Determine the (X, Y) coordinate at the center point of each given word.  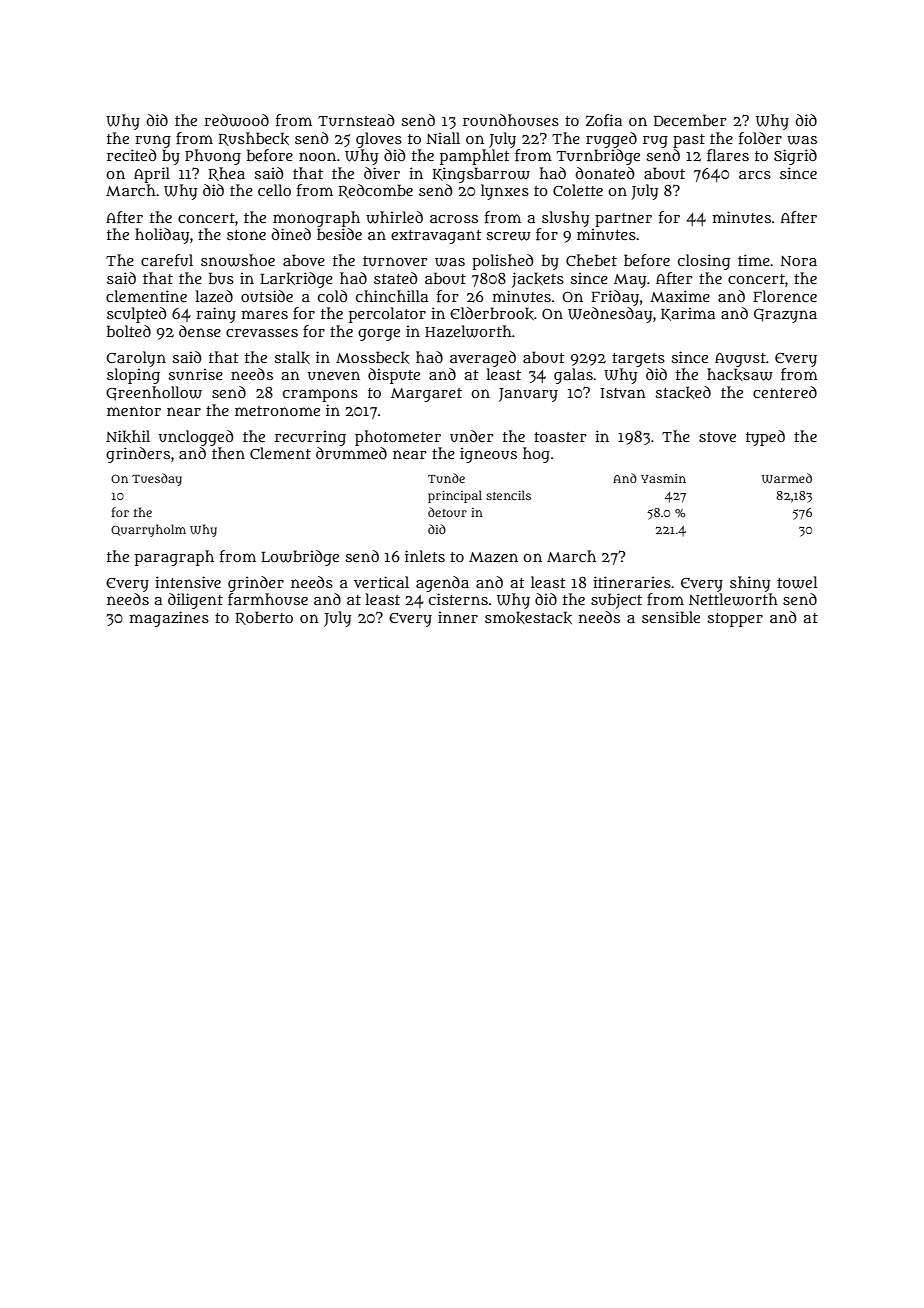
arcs (755, 175)
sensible (671, 617)
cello (274, 190)
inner (458, 617)
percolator (387, 315)
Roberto (264, 618)
